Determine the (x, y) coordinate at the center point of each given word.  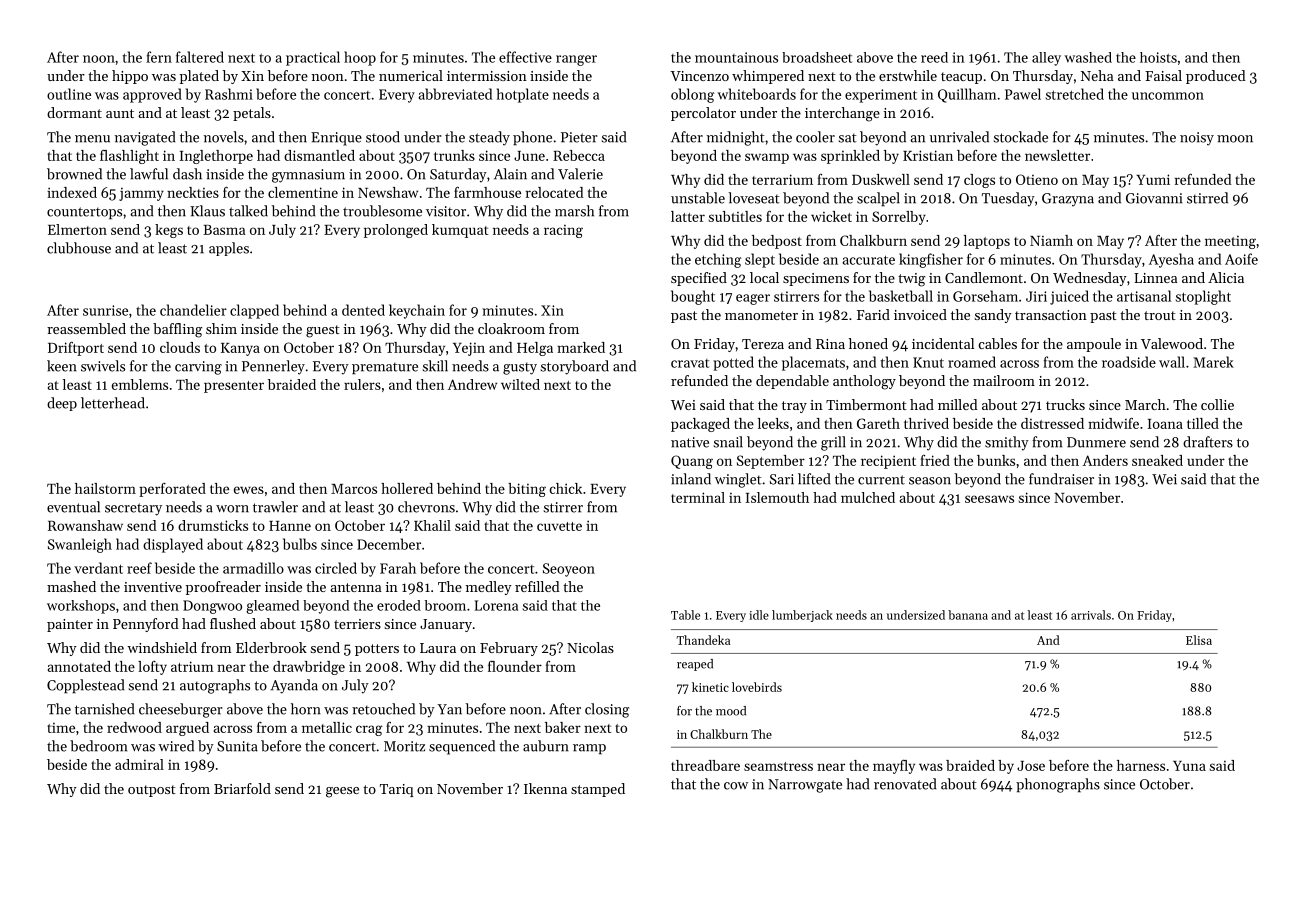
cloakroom (511, 328)
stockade (1021, 137)
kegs (169, 231)
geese (342, 792)
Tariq (396, 790)
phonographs (1058, 785)
